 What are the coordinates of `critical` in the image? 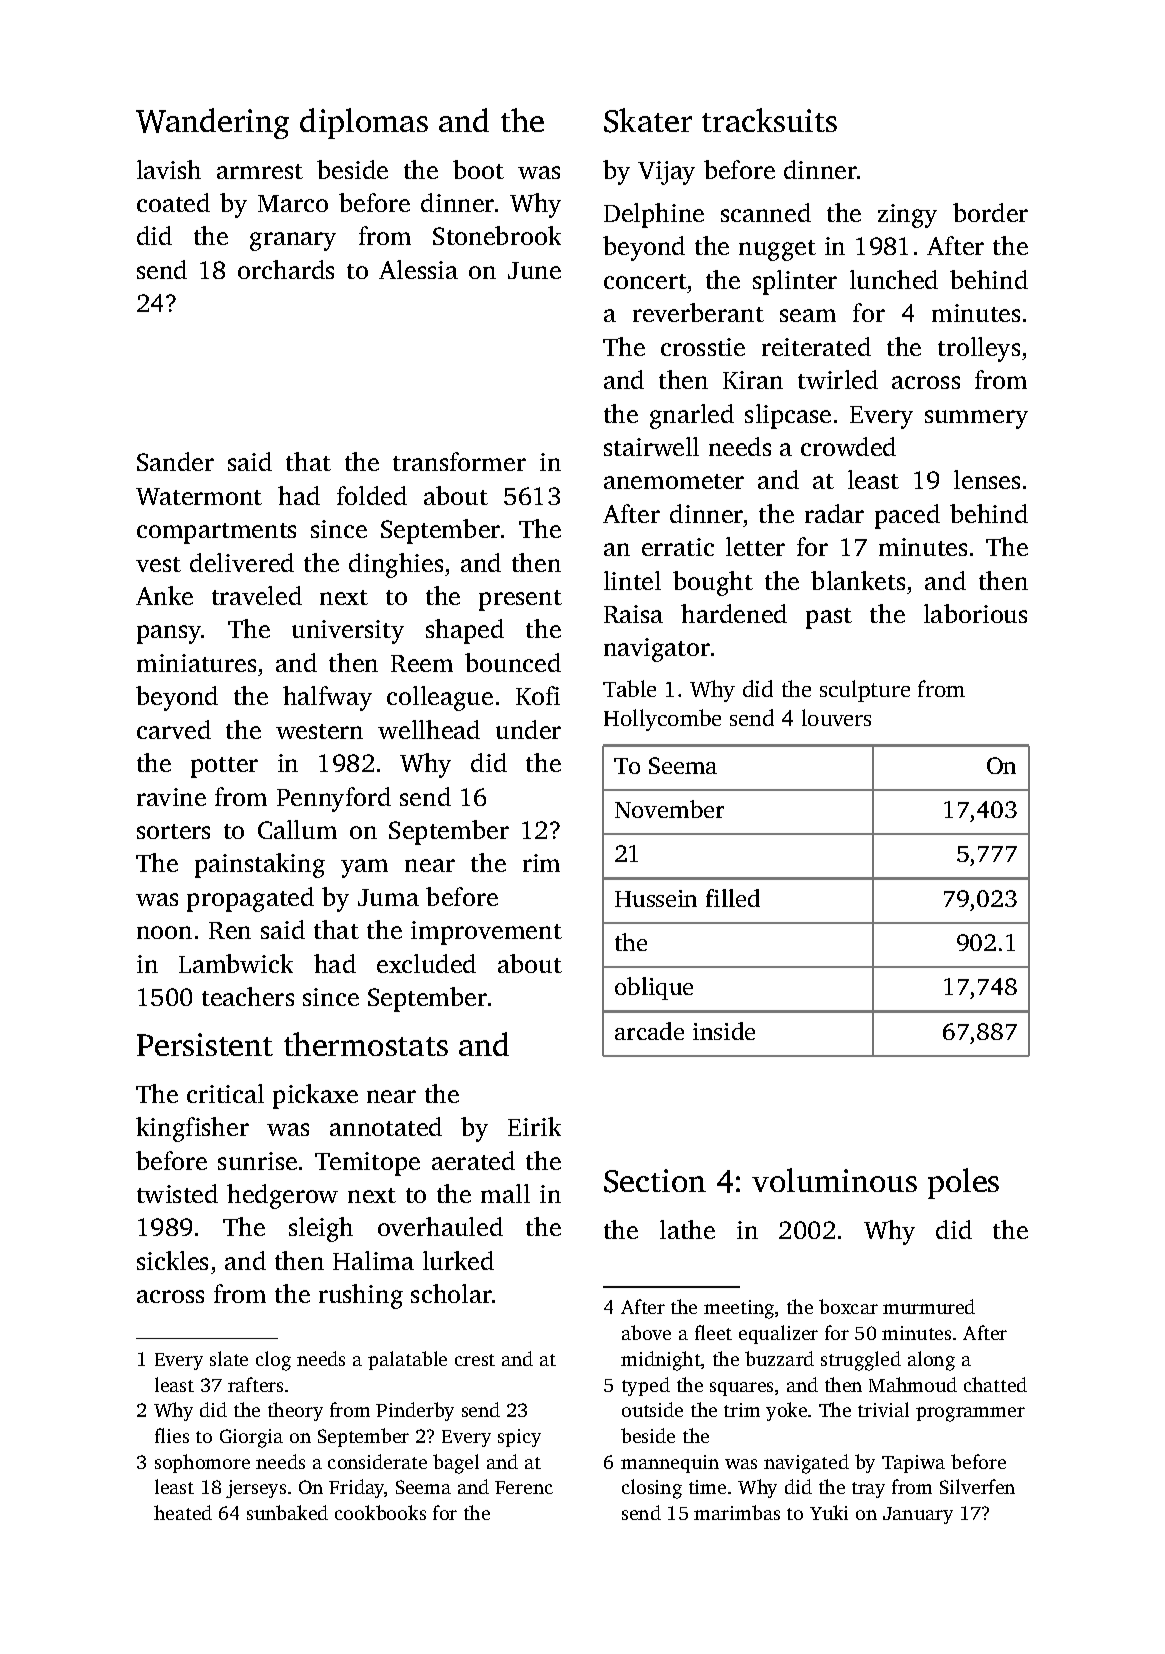 It's located at (225, 1093).
